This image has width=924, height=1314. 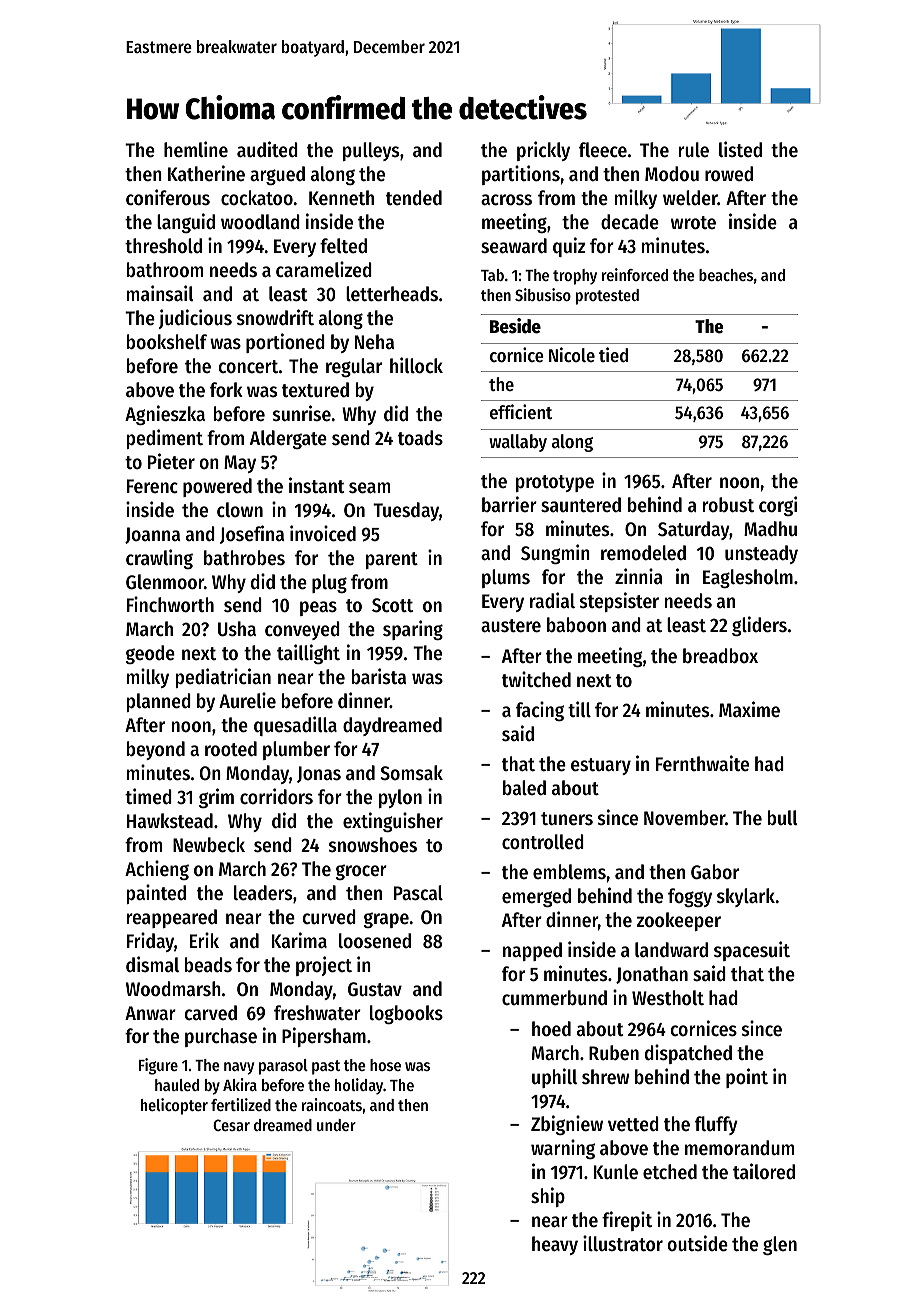 I want to click on heavy, so click(x=555, y=1245).
